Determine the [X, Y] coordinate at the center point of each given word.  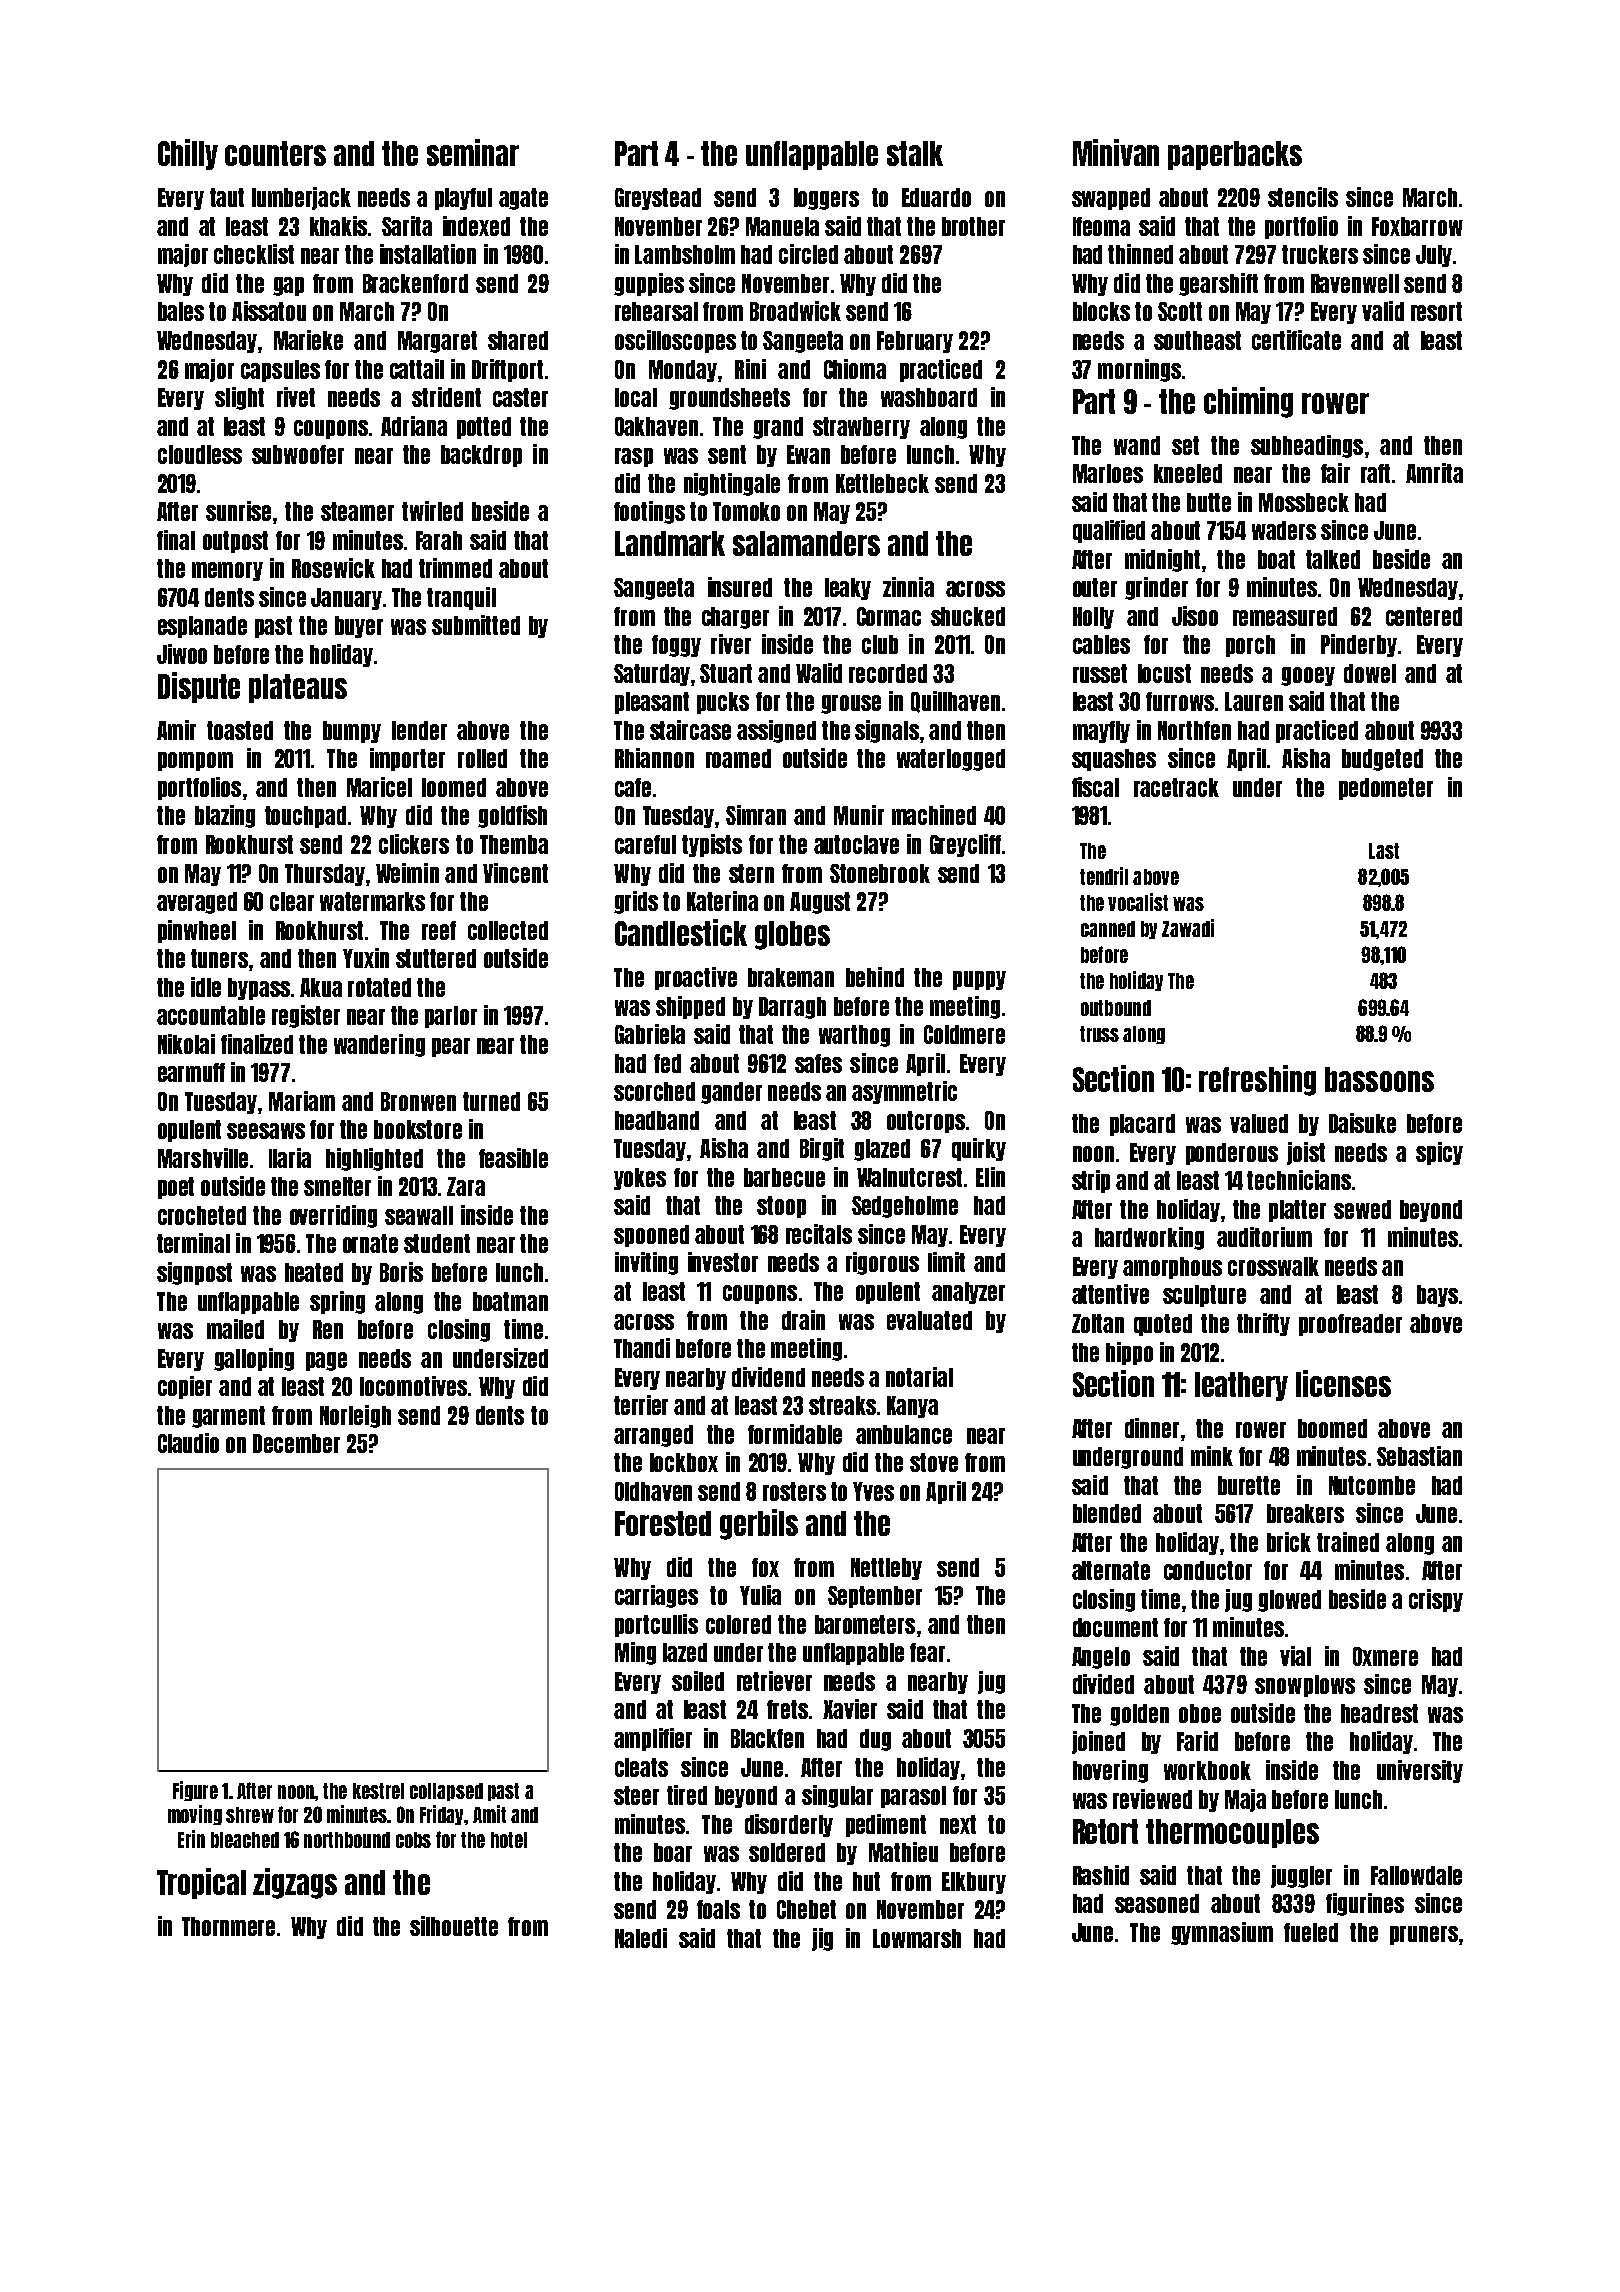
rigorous [882, 1263]
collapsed [446, 1792]
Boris [401, 1272]
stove [934, 1462]
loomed [454, 787]
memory [227, 571]
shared [518, 340]
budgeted [1382, 760]
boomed [1332, 1428]
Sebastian [1419, 1456]
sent [727, 454]
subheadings [1307, 446]
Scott [1180, 311]
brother [973, 226]
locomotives [413, 1386]
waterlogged [951, 760]
